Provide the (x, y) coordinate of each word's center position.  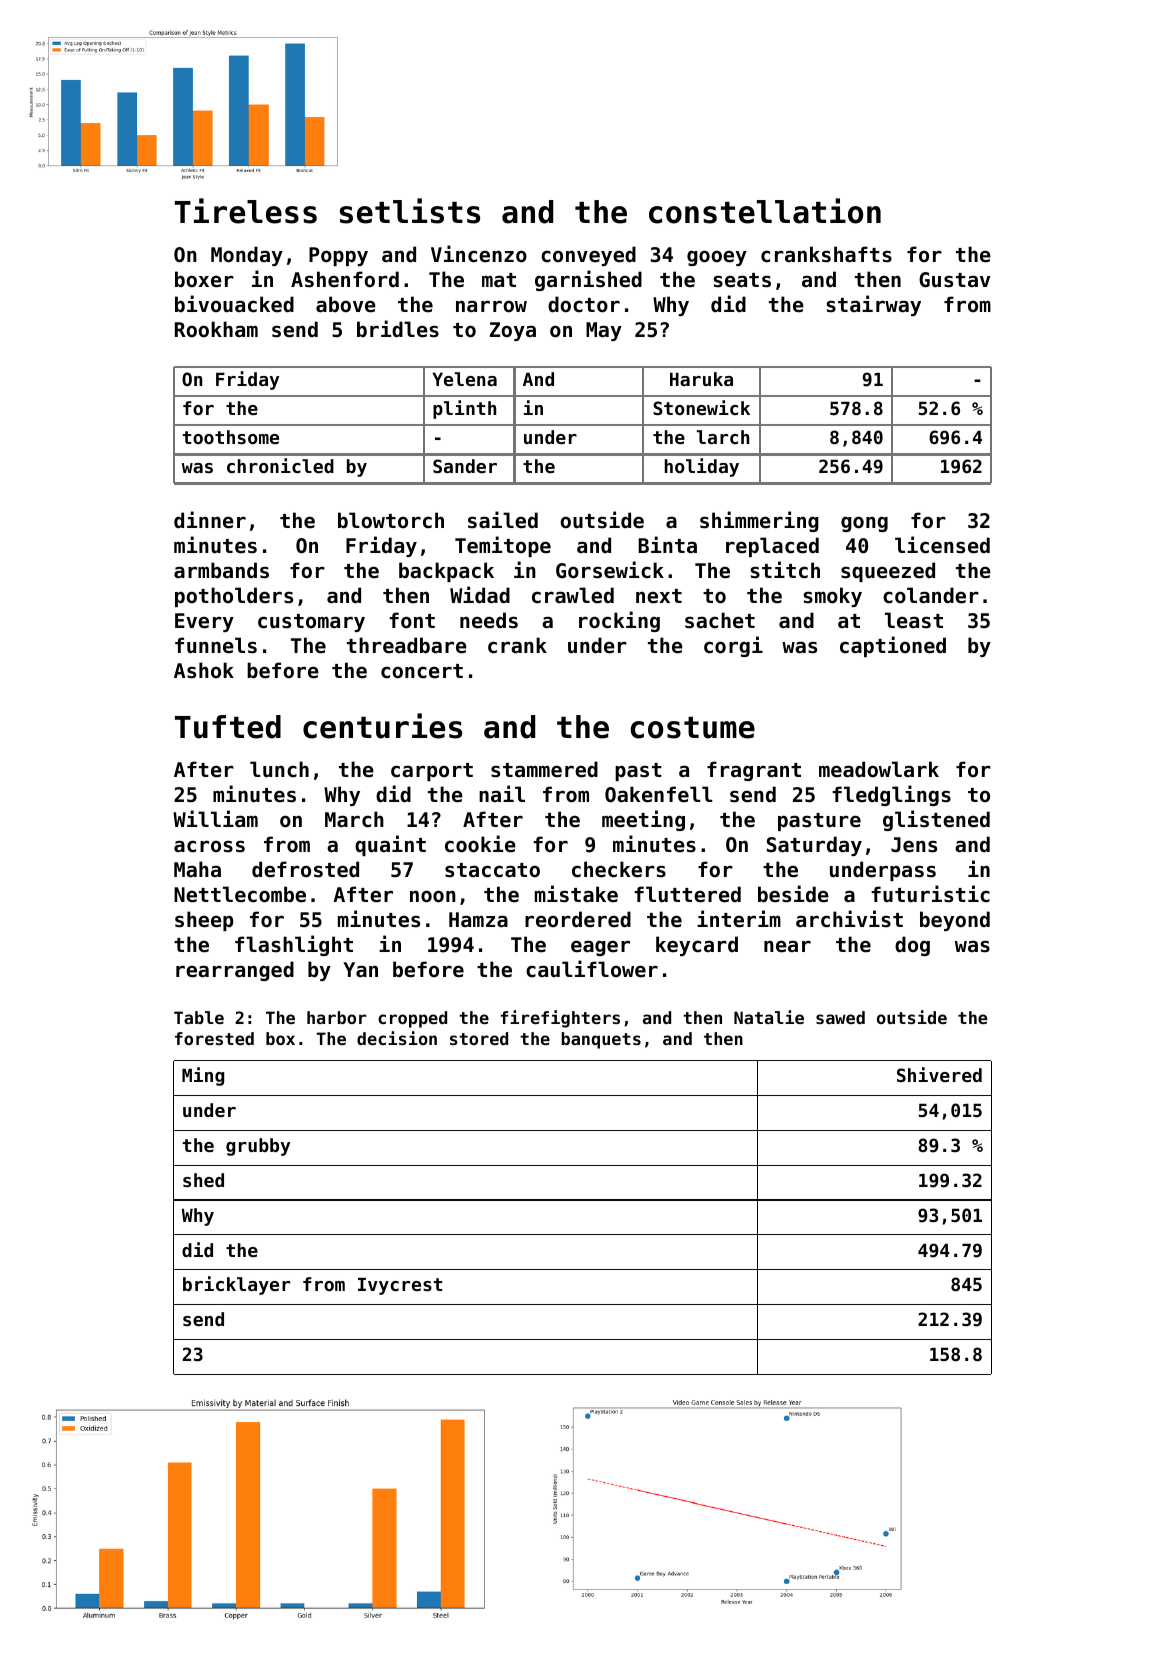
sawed (840, 1017)
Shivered (939, 1074)
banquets (601, 1040)
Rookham (216, 329)
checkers (619, 869)
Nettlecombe (240, 894)
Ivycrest (400, 1286)
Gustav (954, 280)
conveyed (588, 256)
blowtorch (391, 520)
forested (214, 1038)
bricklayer (236, 1285)
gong (864, 524)
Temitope (503, 546)
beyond (955, 921)
